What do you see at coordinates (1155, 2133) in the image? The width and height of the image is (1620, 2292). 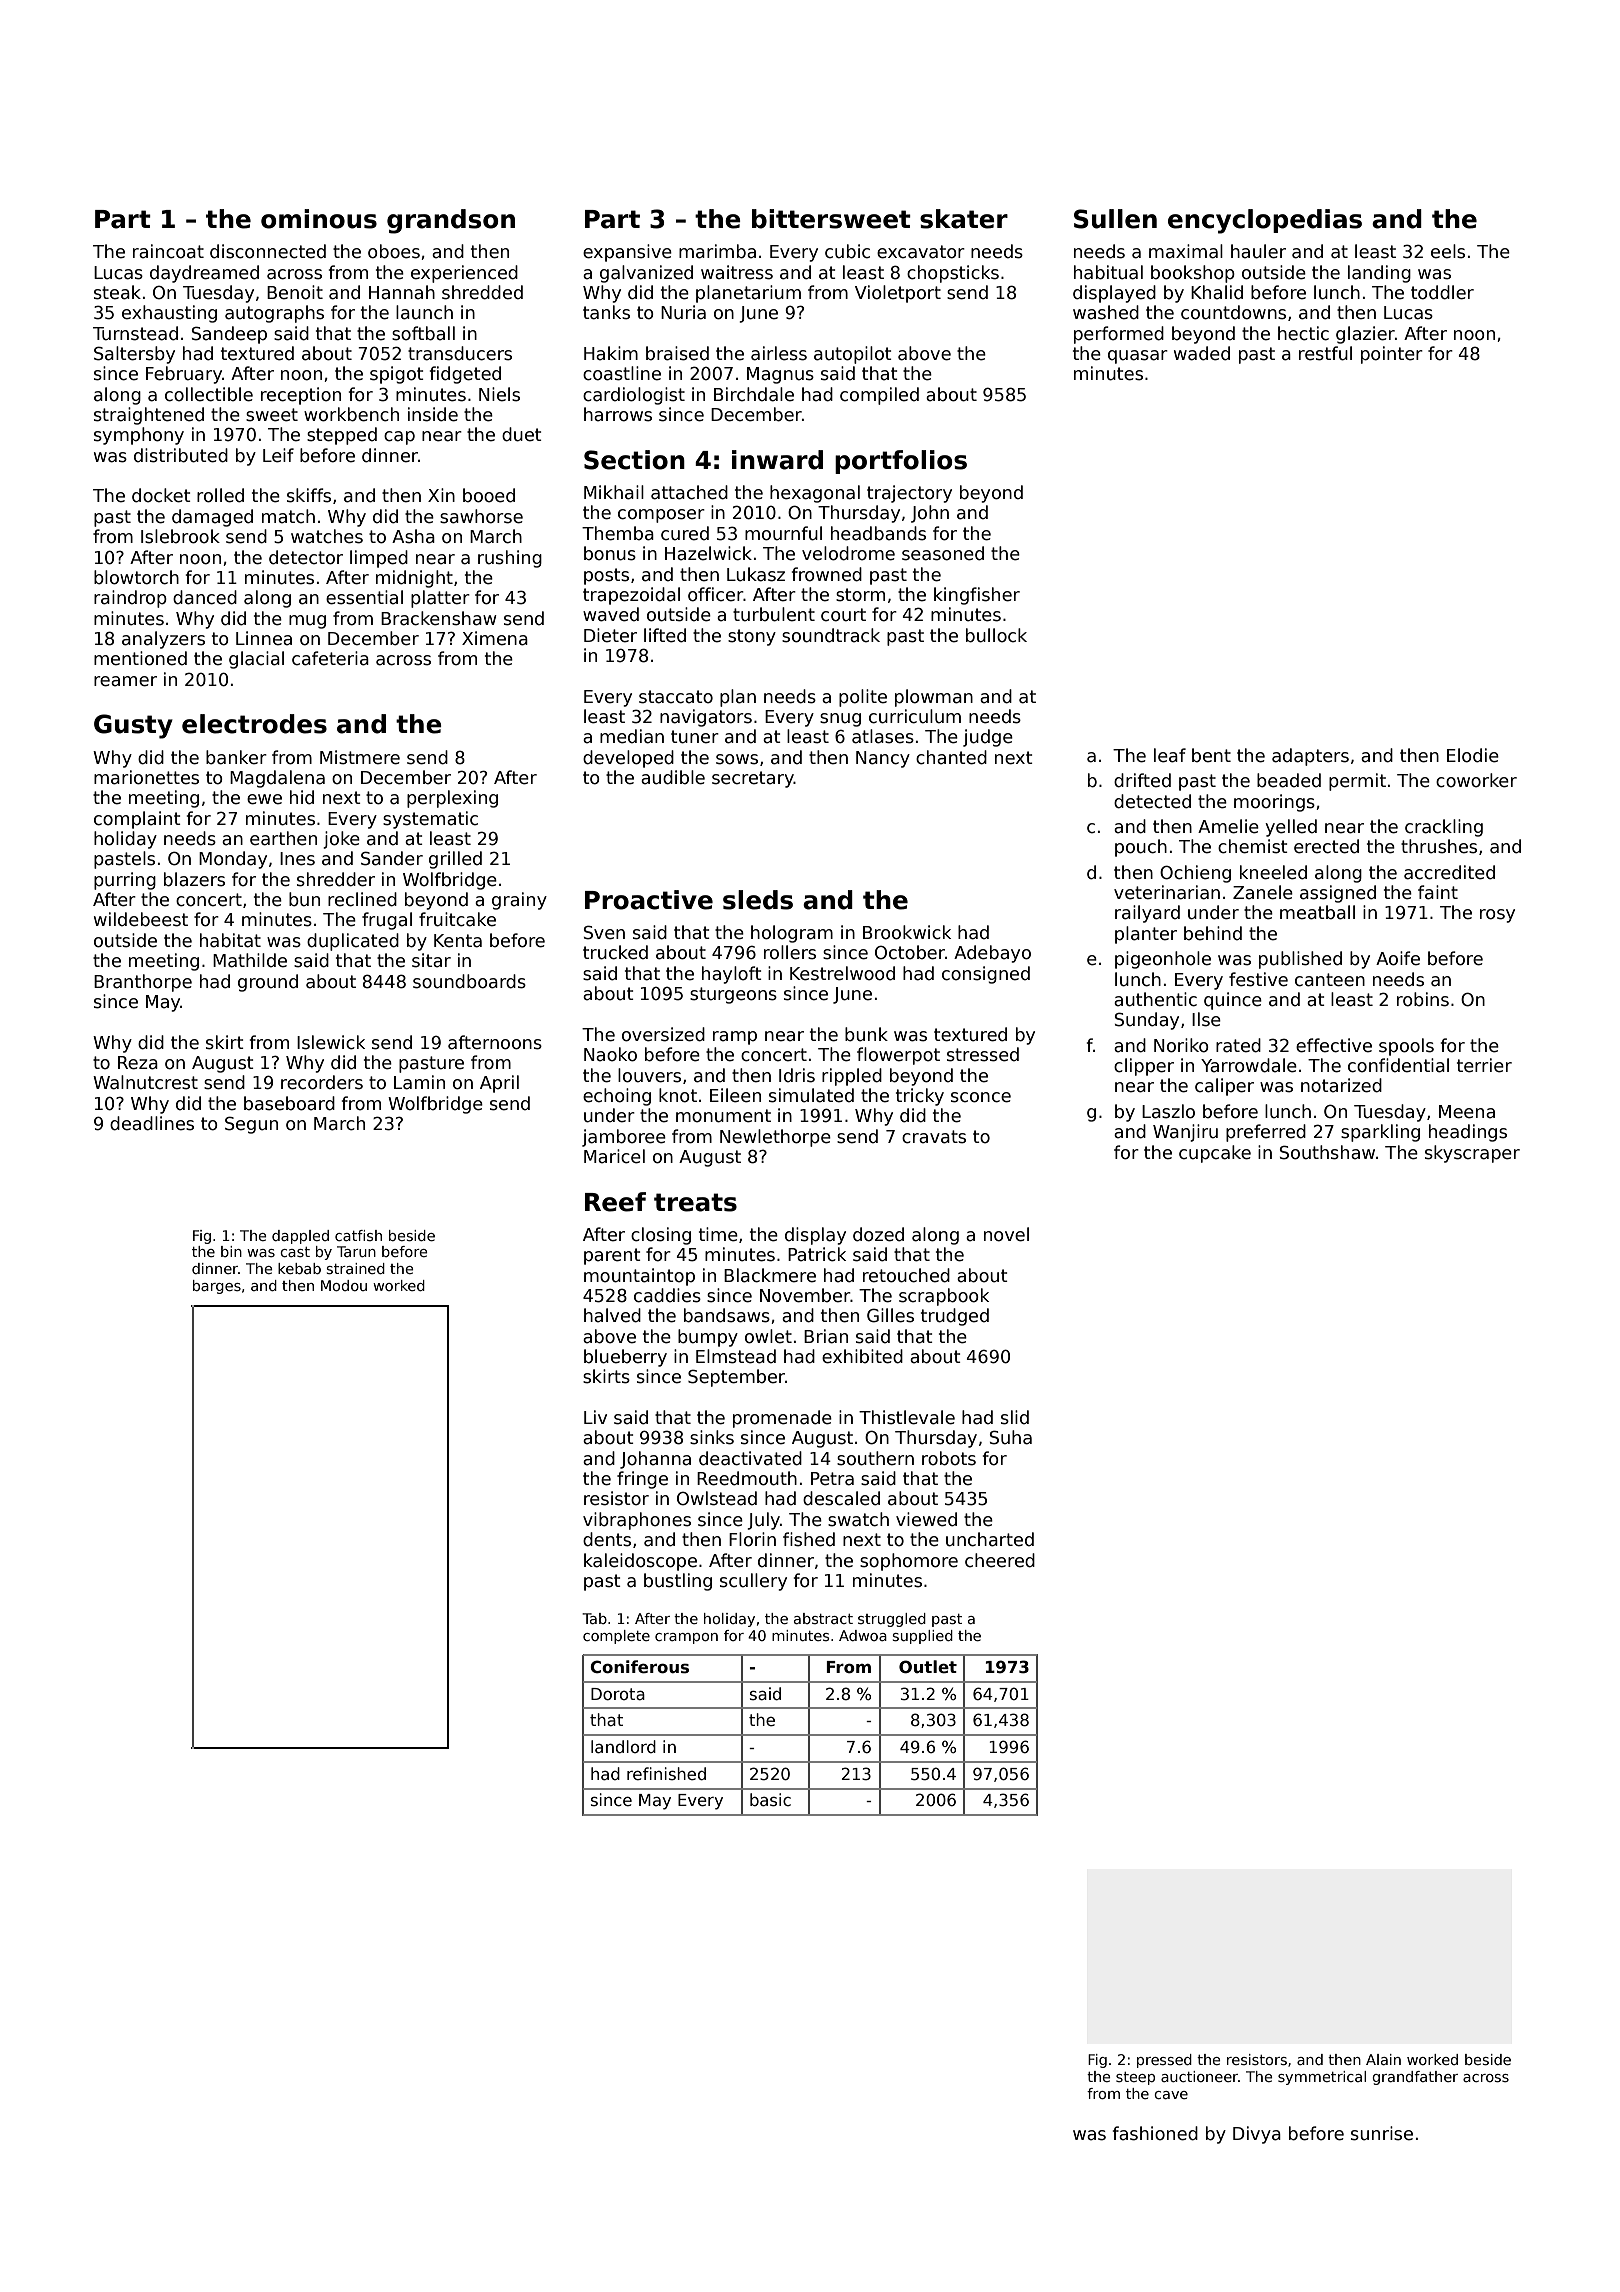 I see `fashioned` at bounding box center [1155, 2133].
